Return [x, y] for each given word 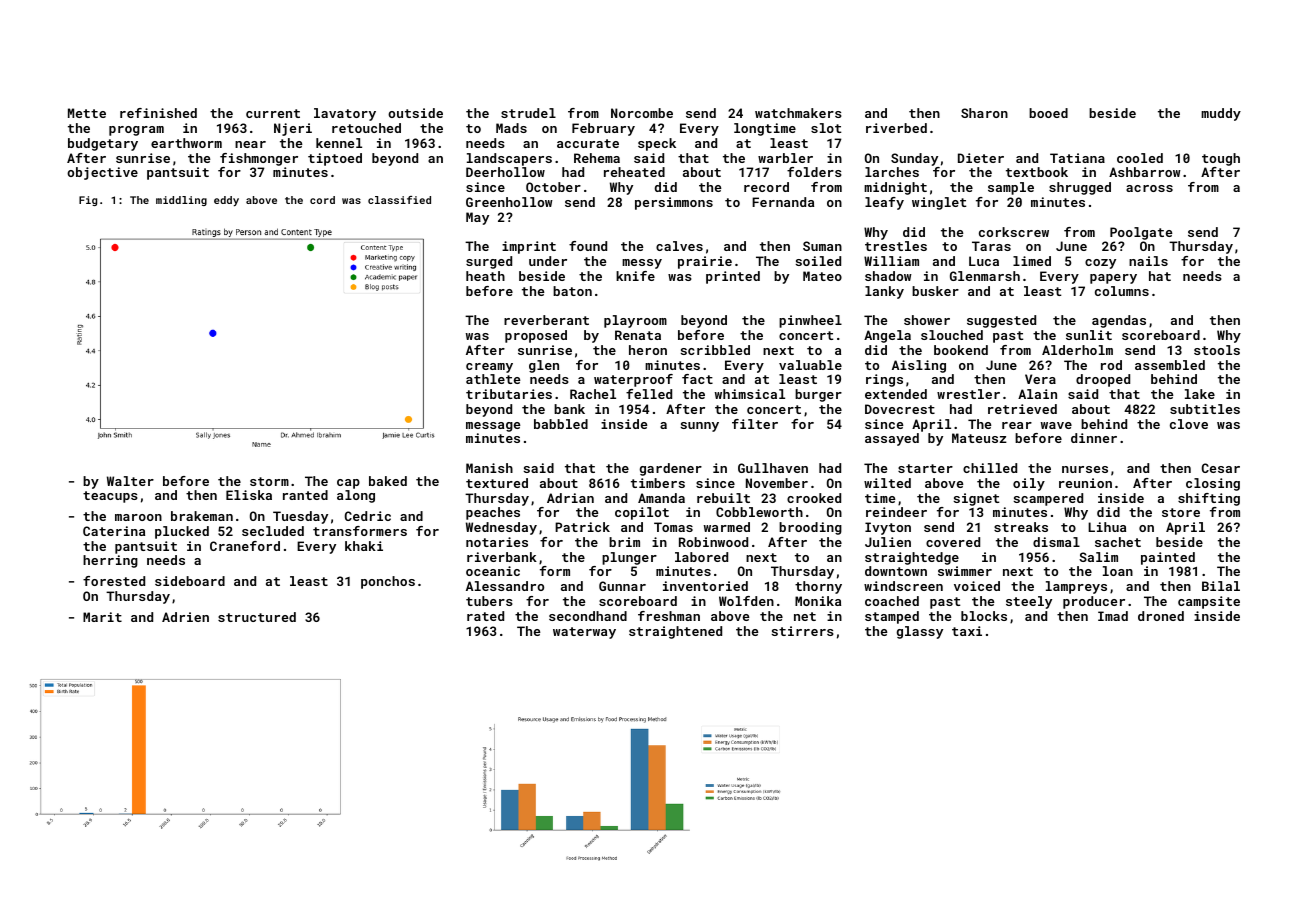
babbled [561, 424]
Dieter [981, 158]
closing [1213, 484]
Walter [130, 481]
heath [485, 276]
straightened [675, 632]
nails [1148, 261]
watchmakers [798, 113]
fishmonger [259, 159]
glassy [920, 632]
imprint [529, 247]
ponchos [388, 582]
